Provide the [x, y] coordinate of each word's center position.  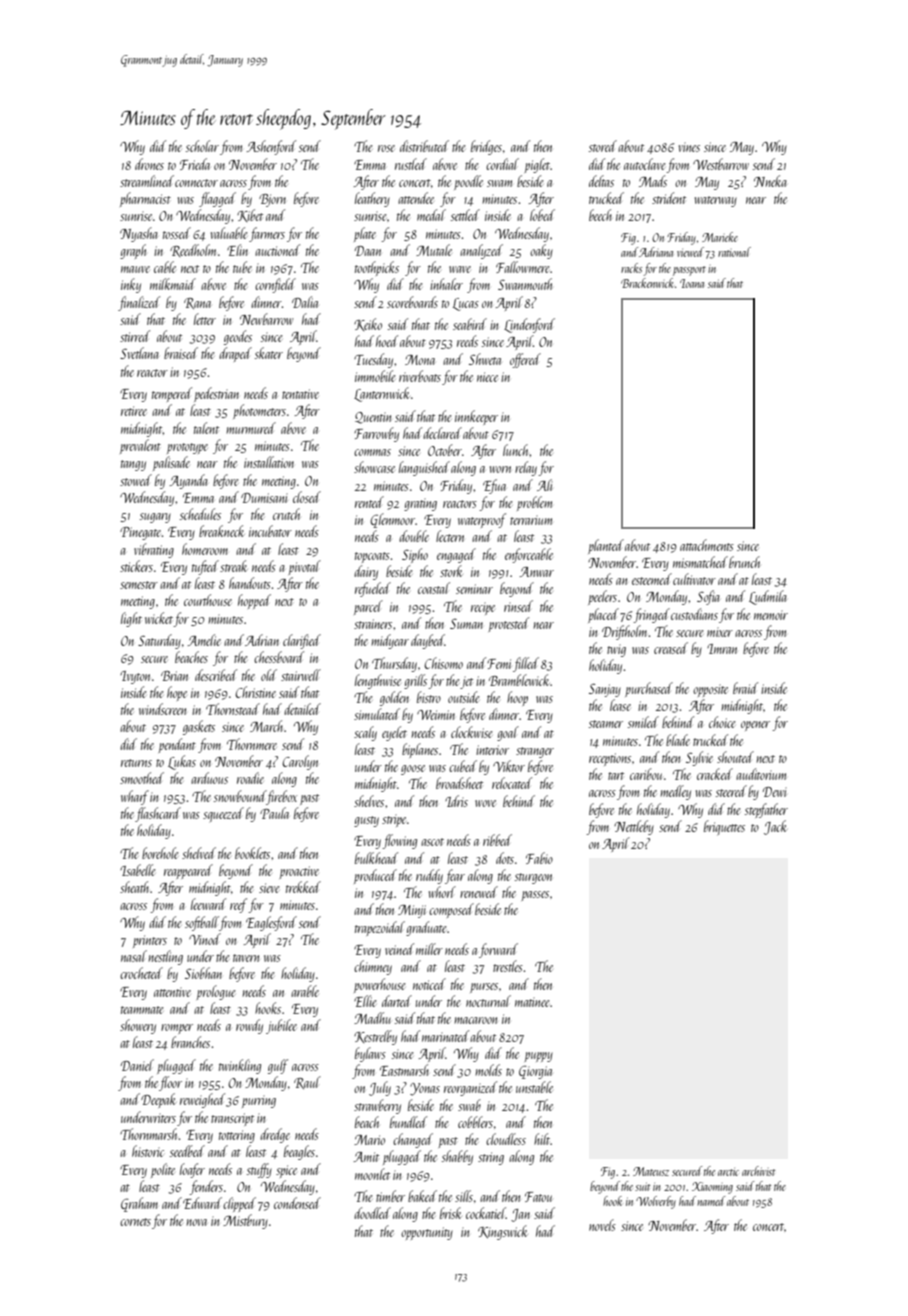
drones [149, 164]
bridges [486, 147]
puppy [538, 1057]
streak [234, 566]
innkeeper [476, 417]
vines [689, 147]
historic [148, 1151]
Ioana [692, 283]
